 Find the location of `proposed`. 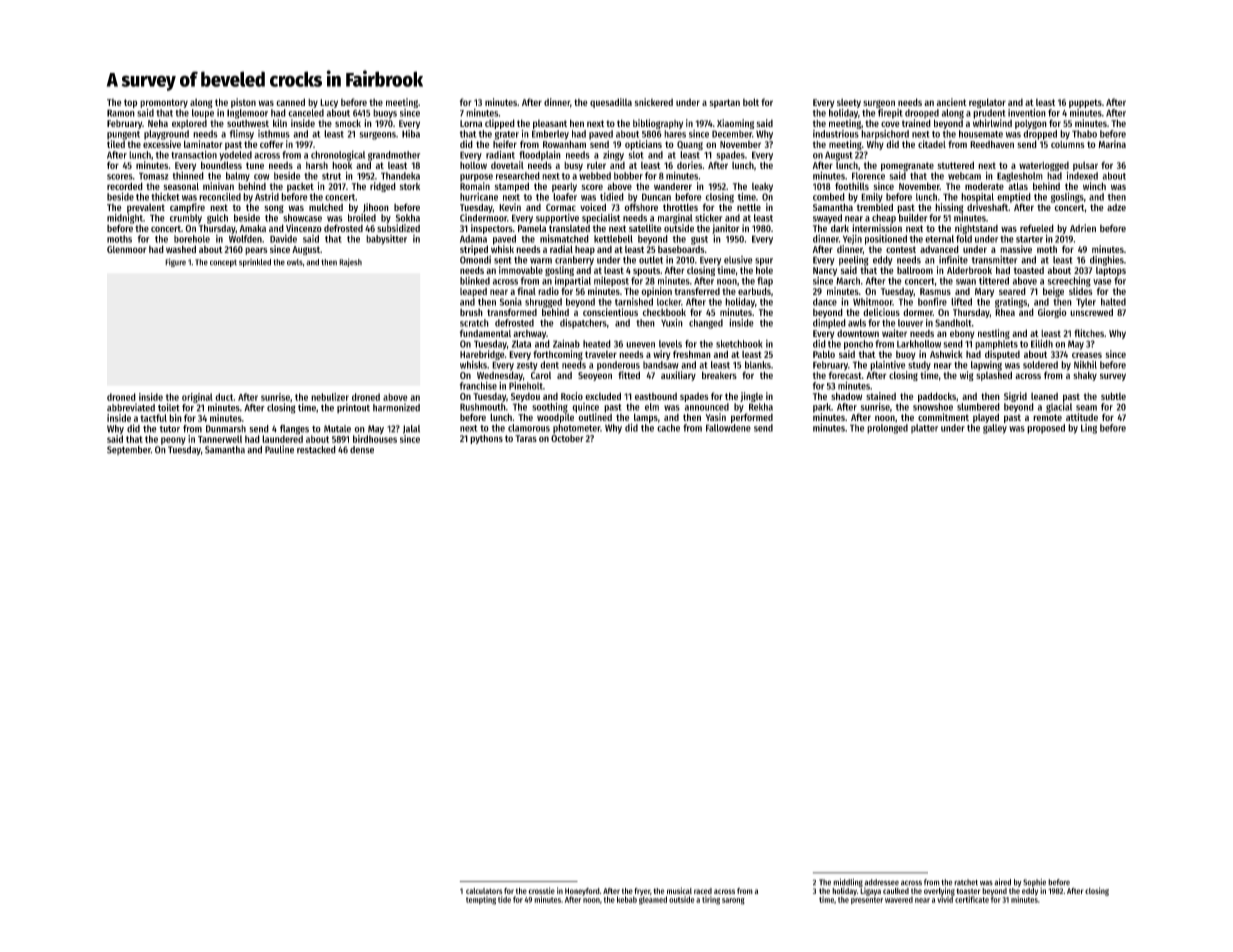

proposed is located at coordinates (1046, 429).
